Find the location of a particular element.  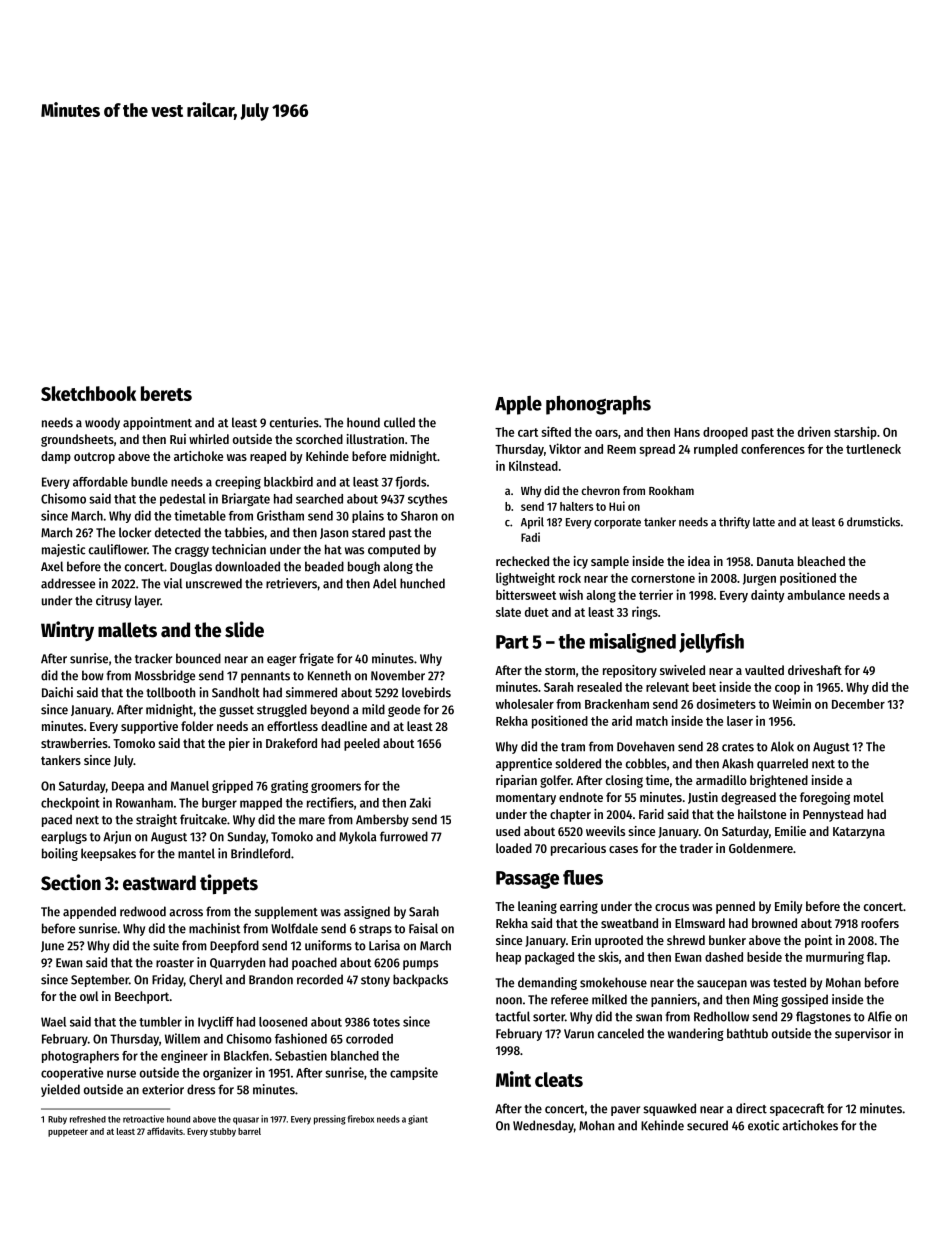

barrel is located at coordinates (249, 1131).
